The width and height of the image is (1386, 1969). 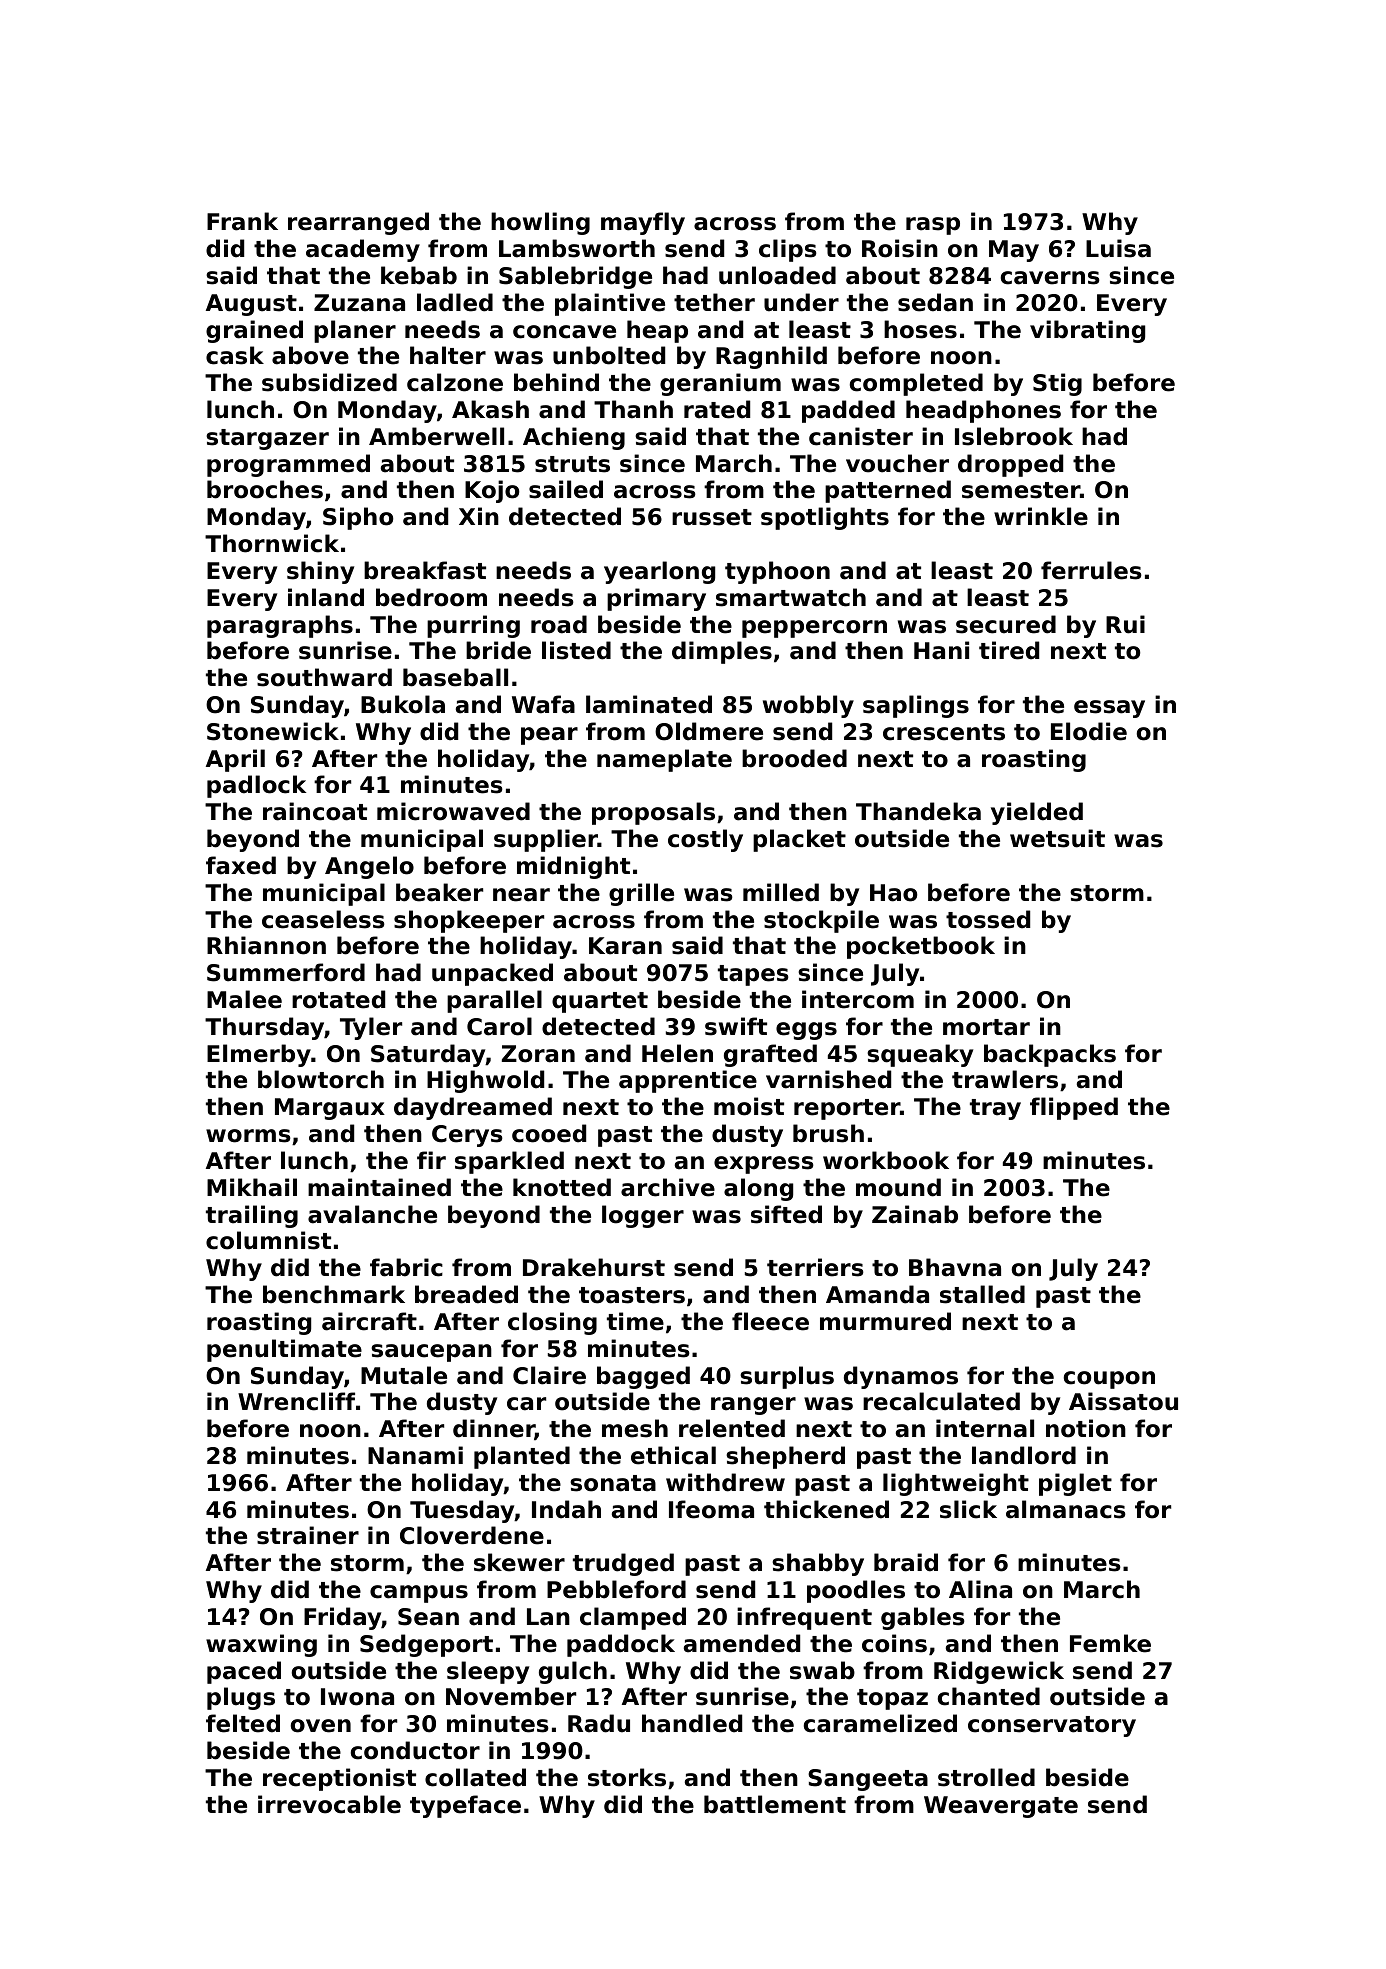 I want to click on rearranged, so click(x=358, y=223).
